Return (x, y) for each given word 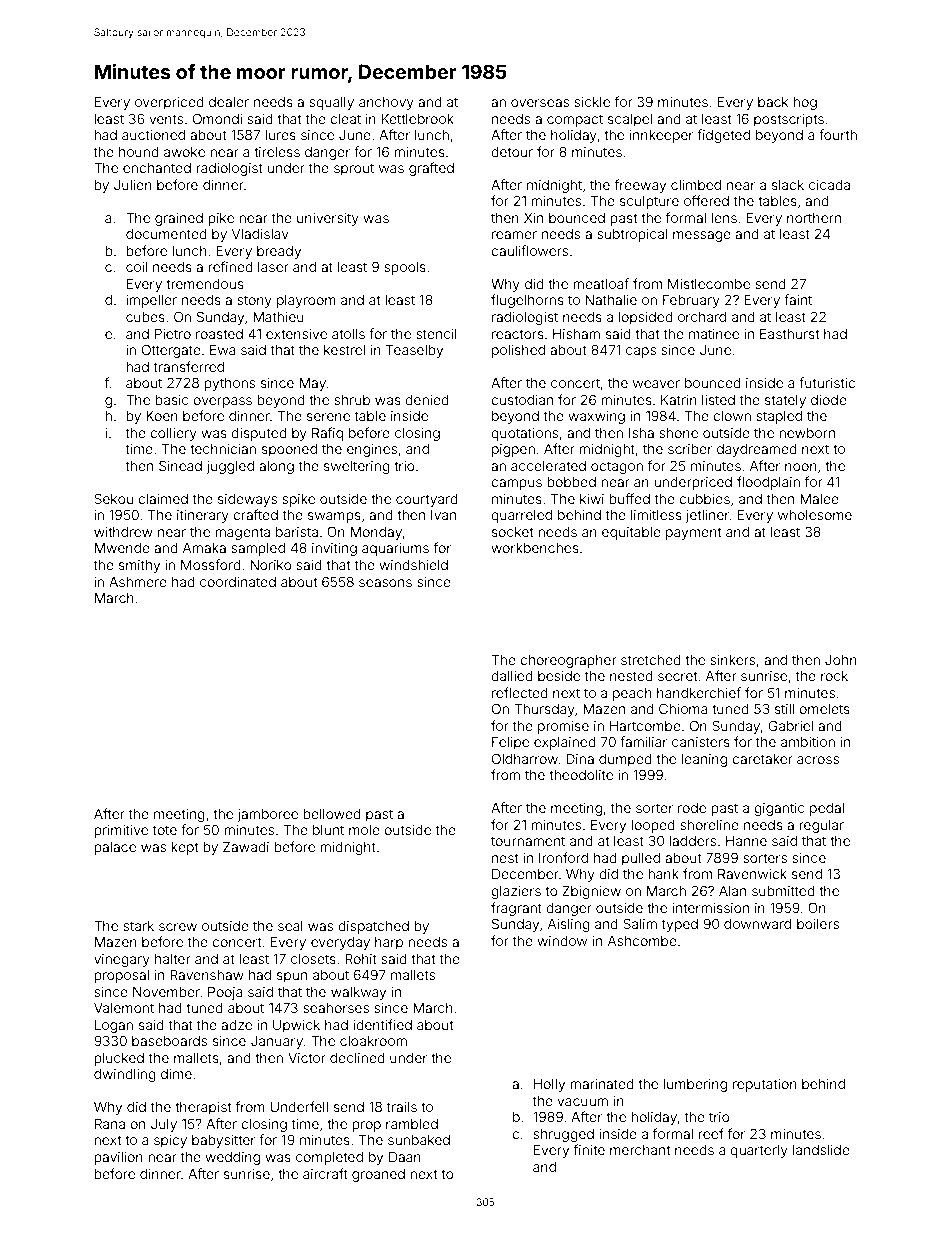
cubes (145, 317)
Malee (819, 499)
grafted (431, 169)
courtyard (427, 500)
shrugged (563, 1135)
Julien (133, 185)
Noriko (271, 565)
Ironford (563, 857)
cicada (829, 185)
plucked (119, 1059)
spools (405, 268)
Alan (732, 891)
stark (138, 926)
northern (814, 218)
